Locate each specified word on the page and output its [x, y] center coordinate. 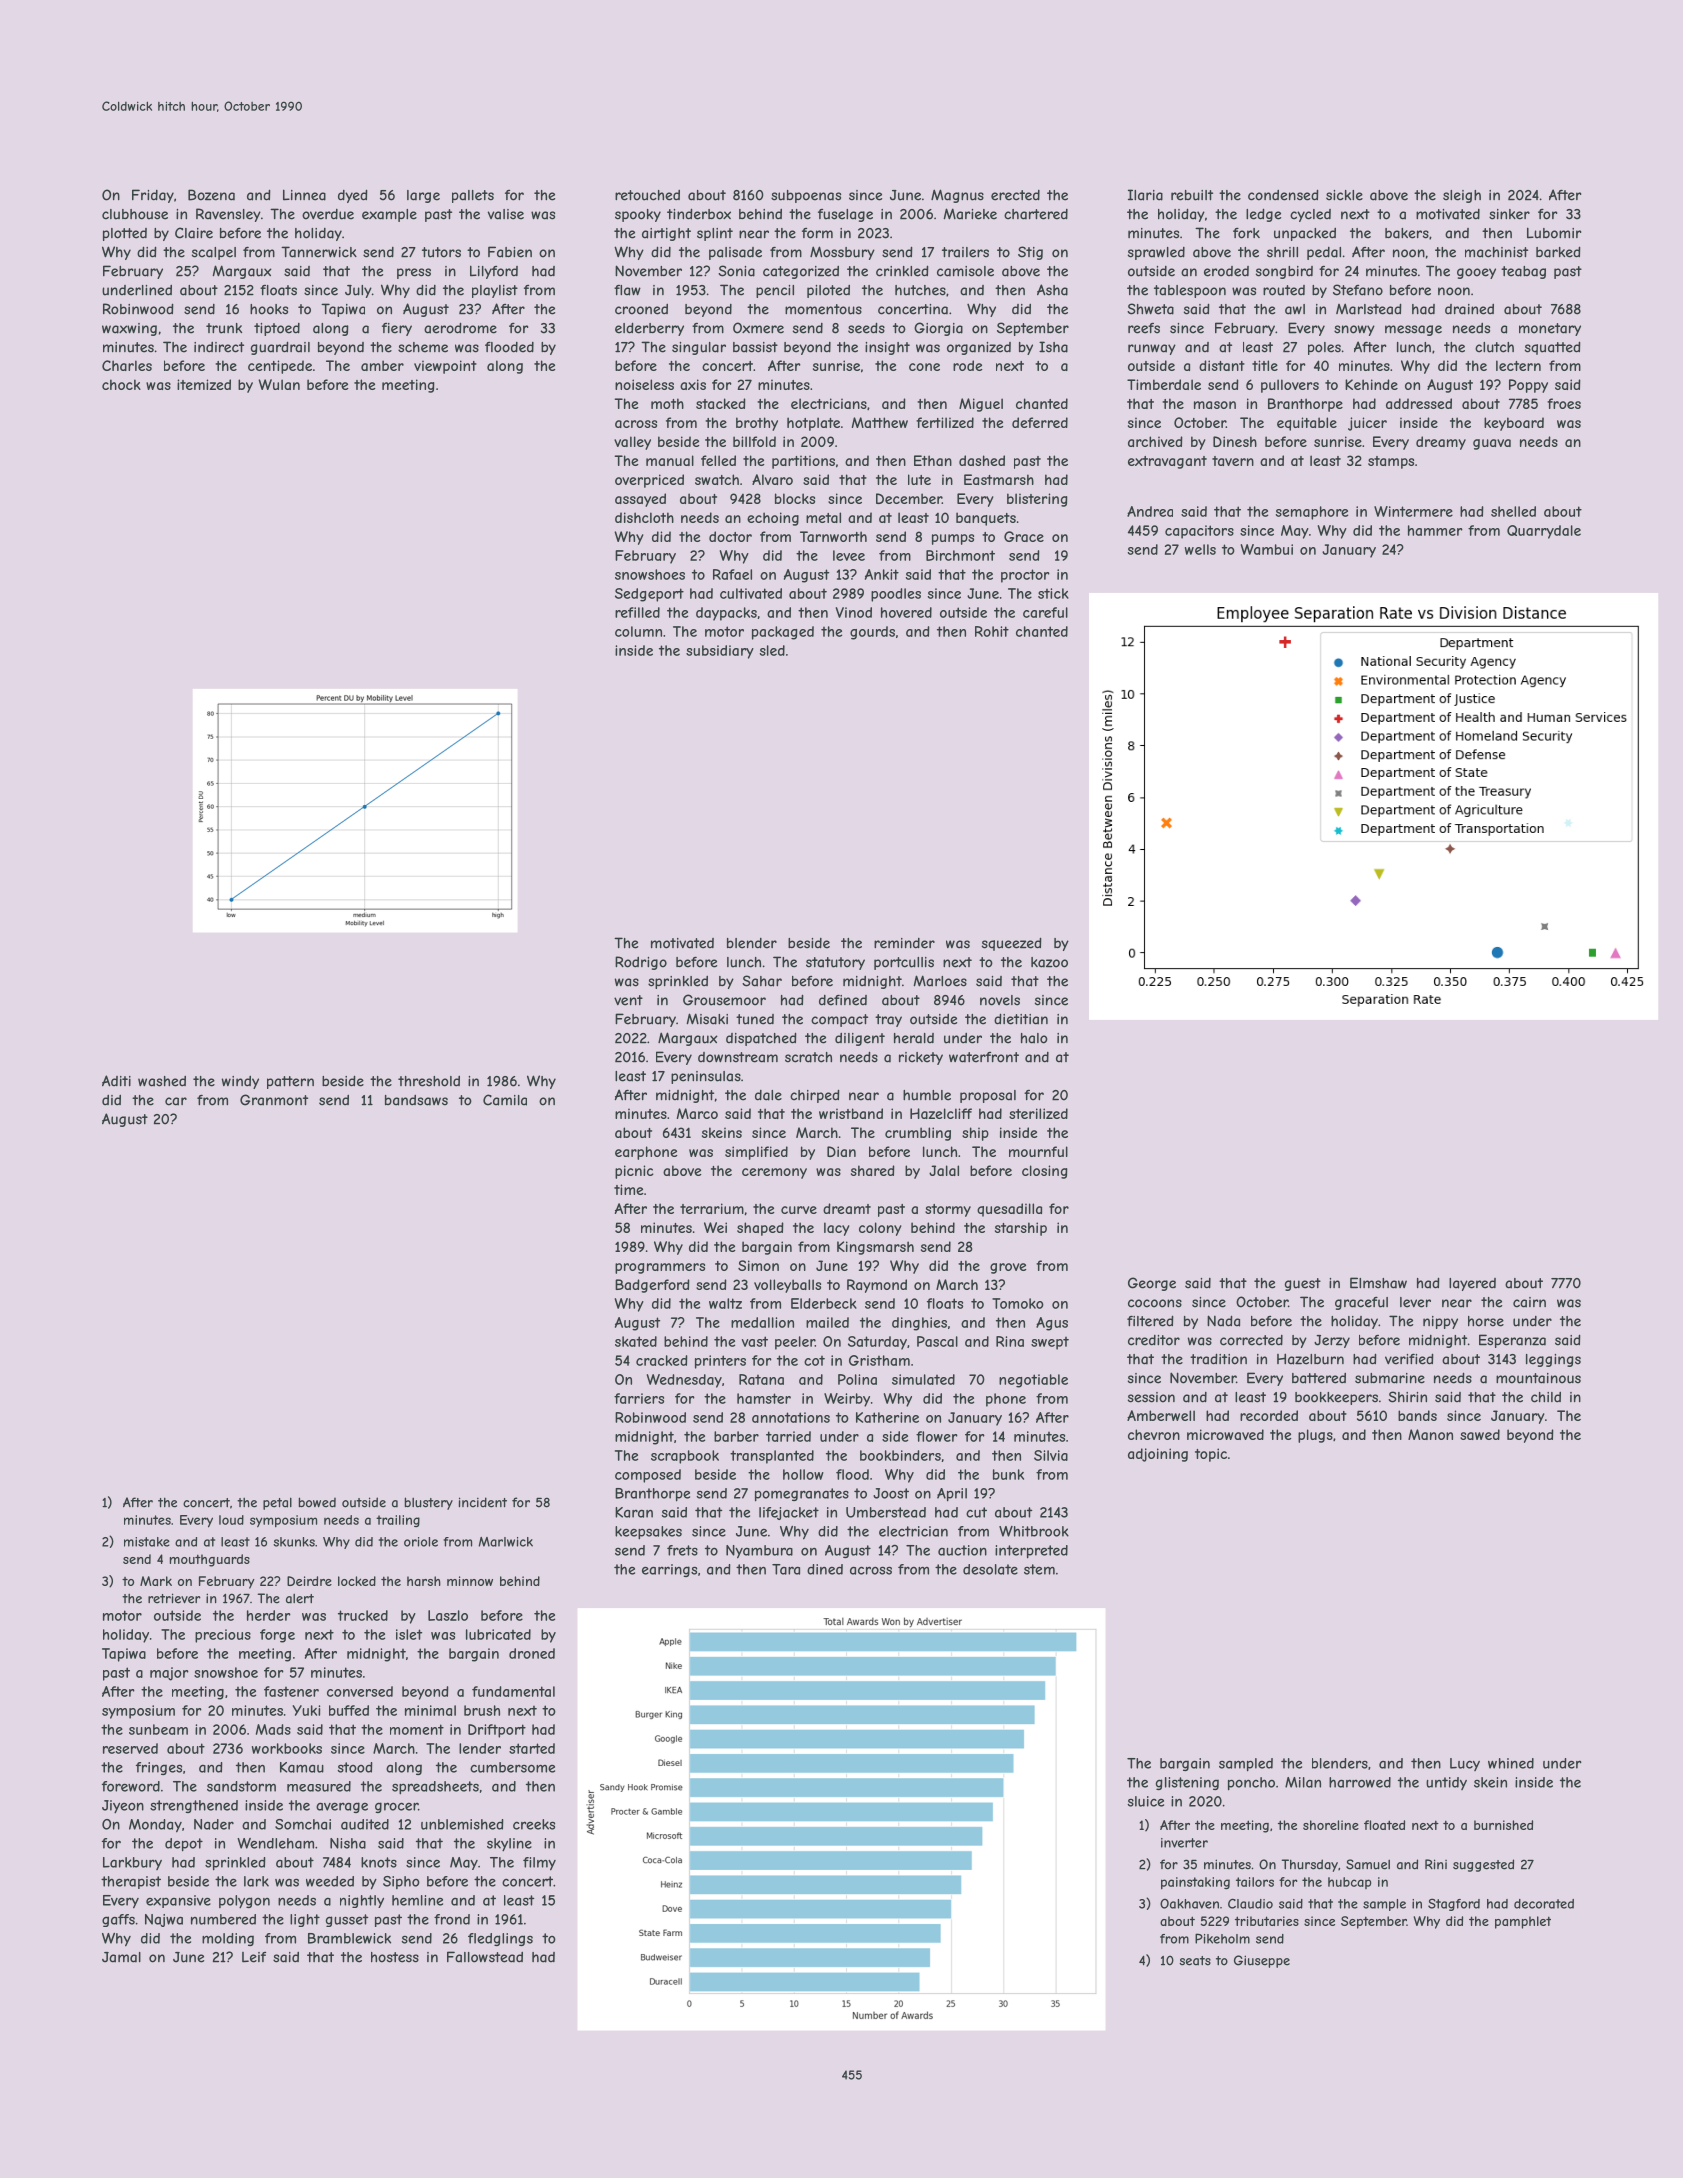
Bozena [211, 195]
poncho [1251, 1784]
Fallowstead [485, 1957]
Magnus [957, 196]
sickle [1344, 195]
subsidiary [720, 652]
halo [1034, 1038]
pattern [290, 1082]
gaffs [118, 1920]
